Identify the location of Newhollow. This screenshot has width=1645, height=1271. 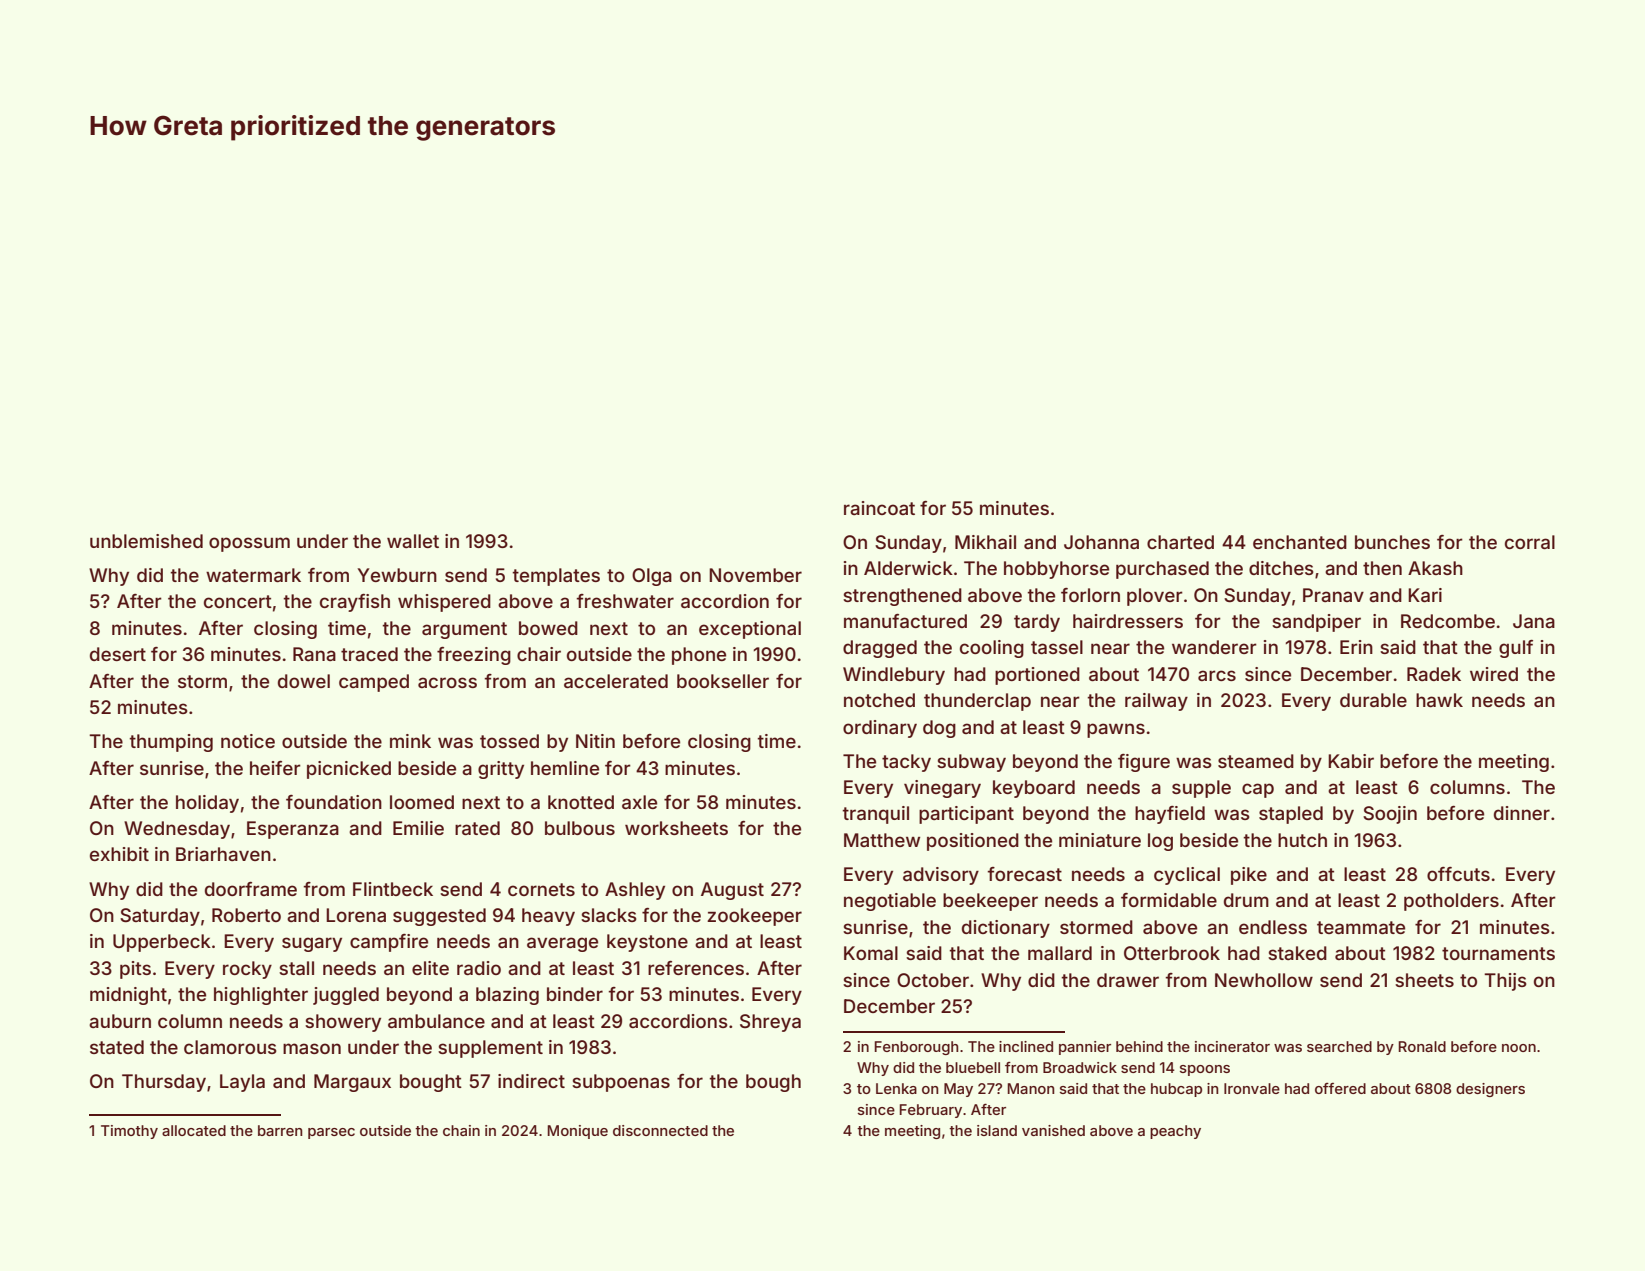
(1264, 980).
